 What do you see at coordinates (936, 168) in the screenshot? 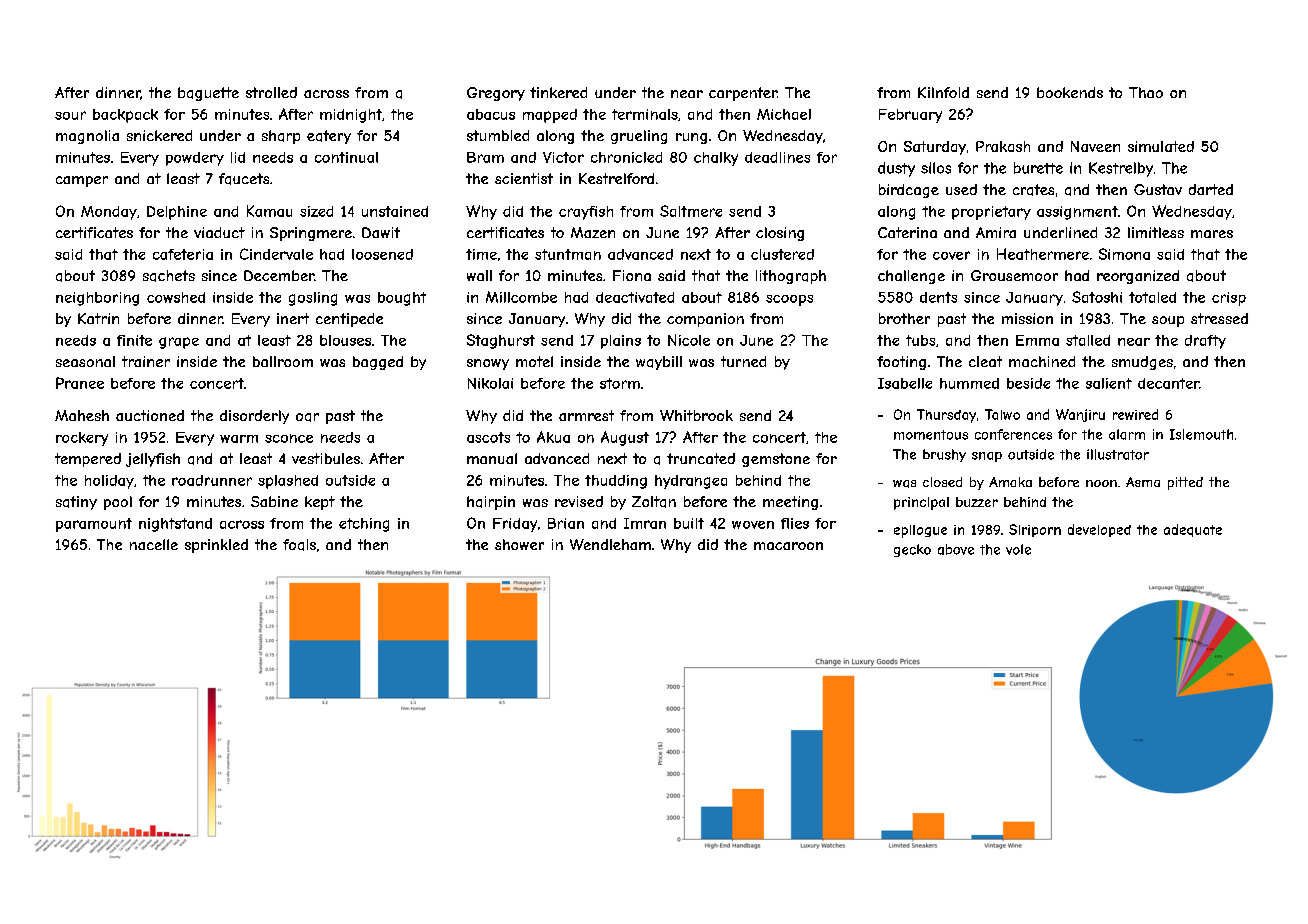
I see `silos` at bounding box center [936, 168].
